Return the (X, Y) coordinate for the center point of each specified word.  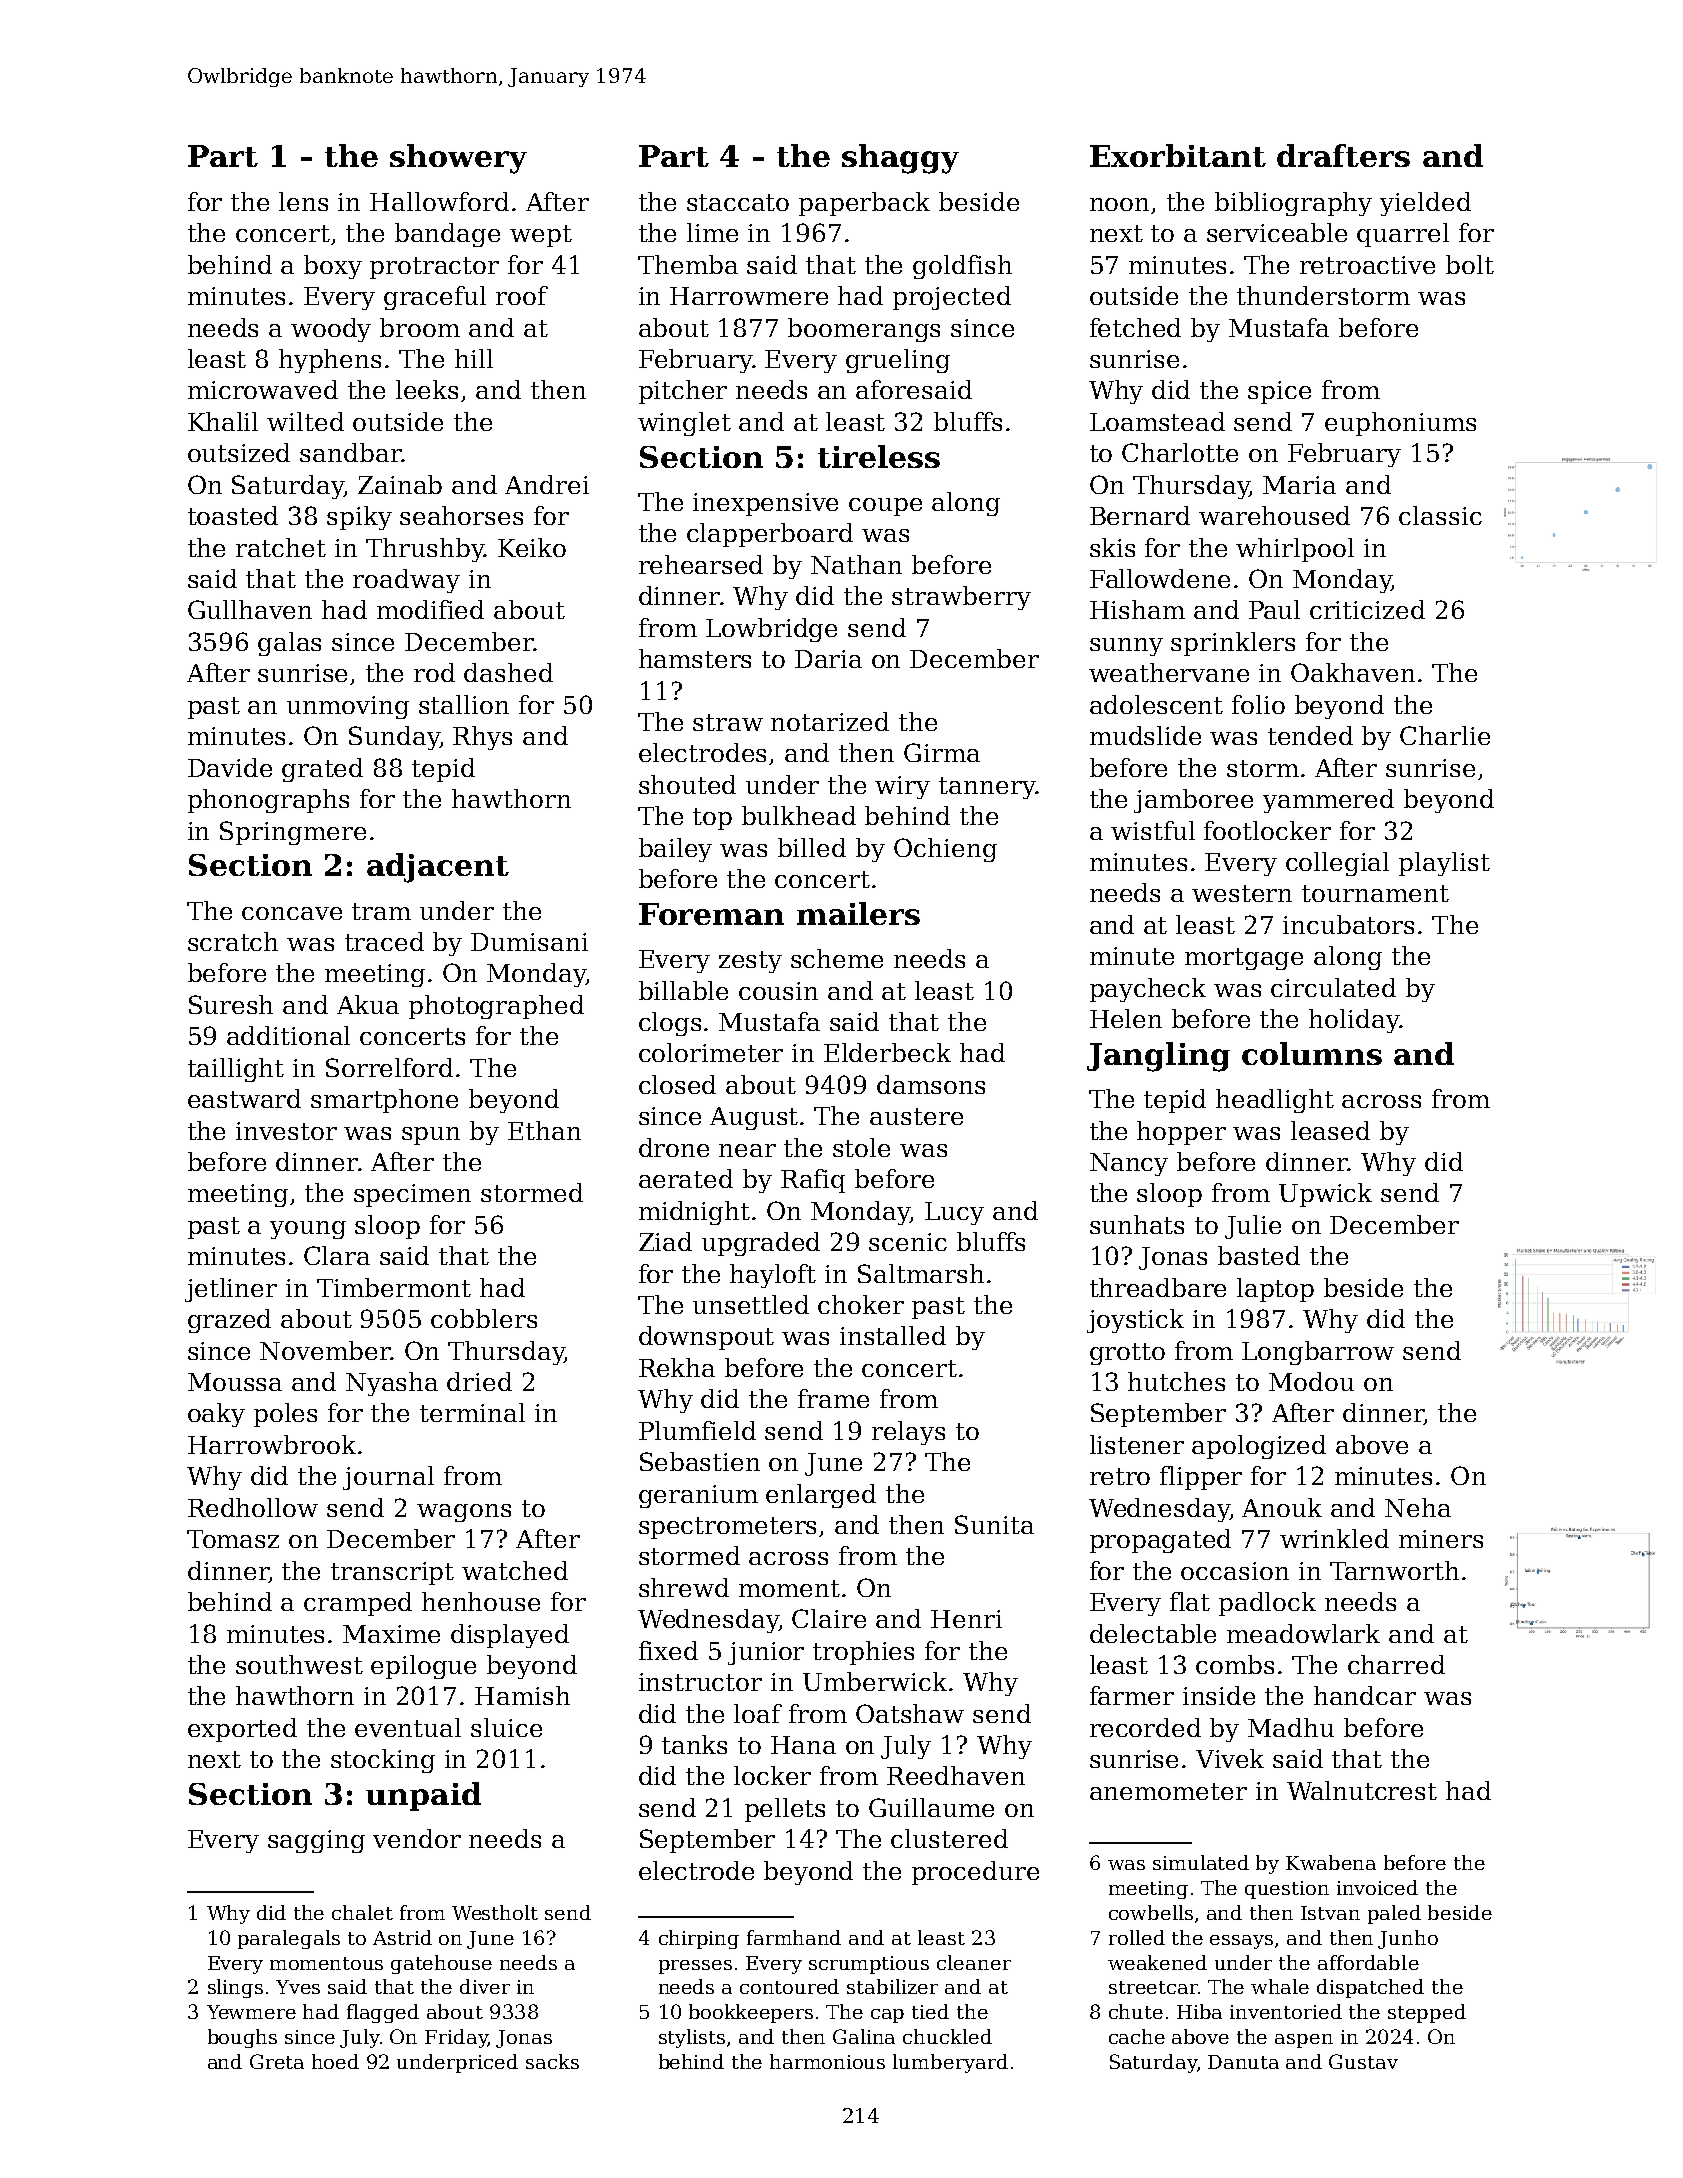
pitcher (683, 392)
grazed (229, 1321)
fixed (668, 1650)
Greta (277, 2061)
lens (303, 201)
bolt (1470, 264)
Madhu (1291, 1727)
